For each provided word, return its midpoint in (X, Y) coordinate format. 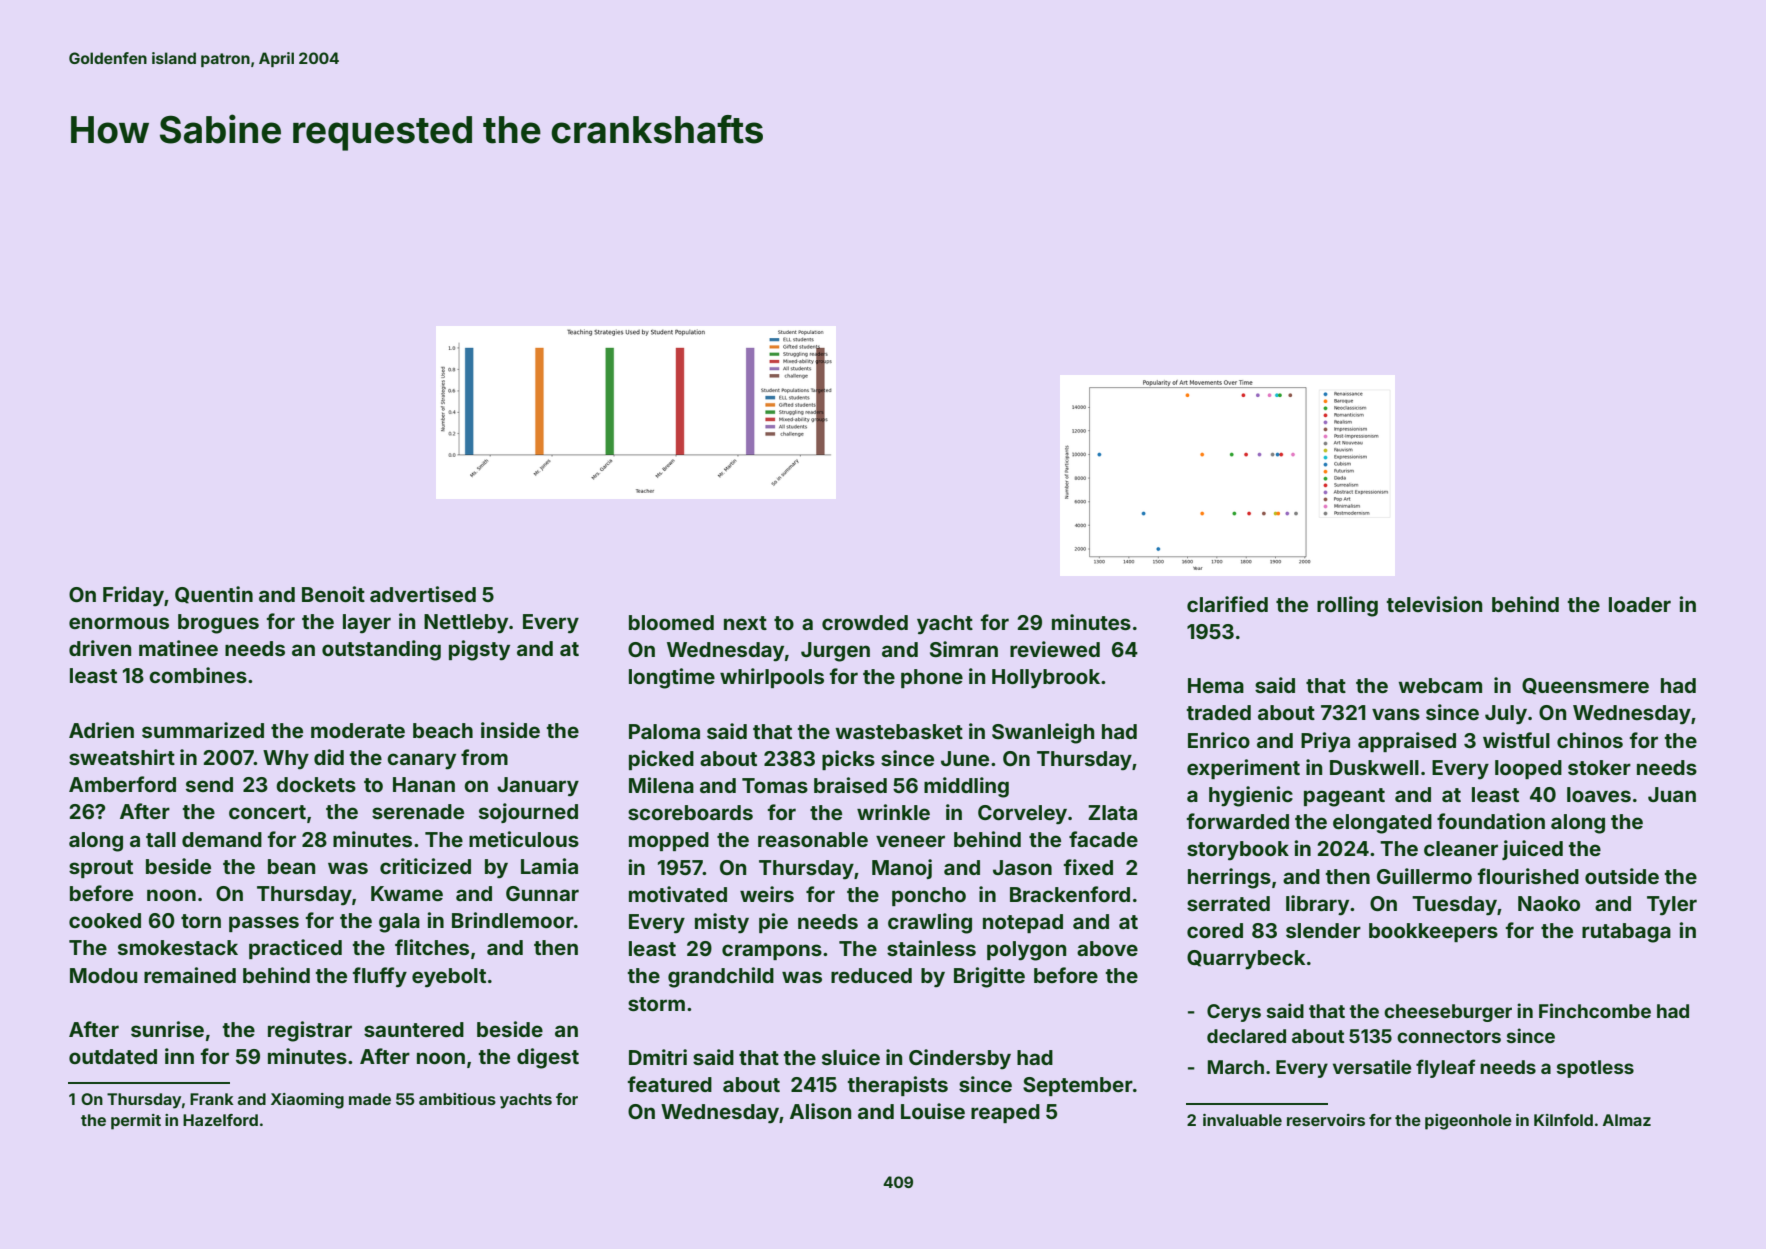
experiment (1243, 769)
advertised (423, 594)
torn (201, 921)
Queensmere (1585, 686)
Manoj (902, 869)
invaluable (1242, 1120)
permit (136, 1122)
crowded (865, 622)
